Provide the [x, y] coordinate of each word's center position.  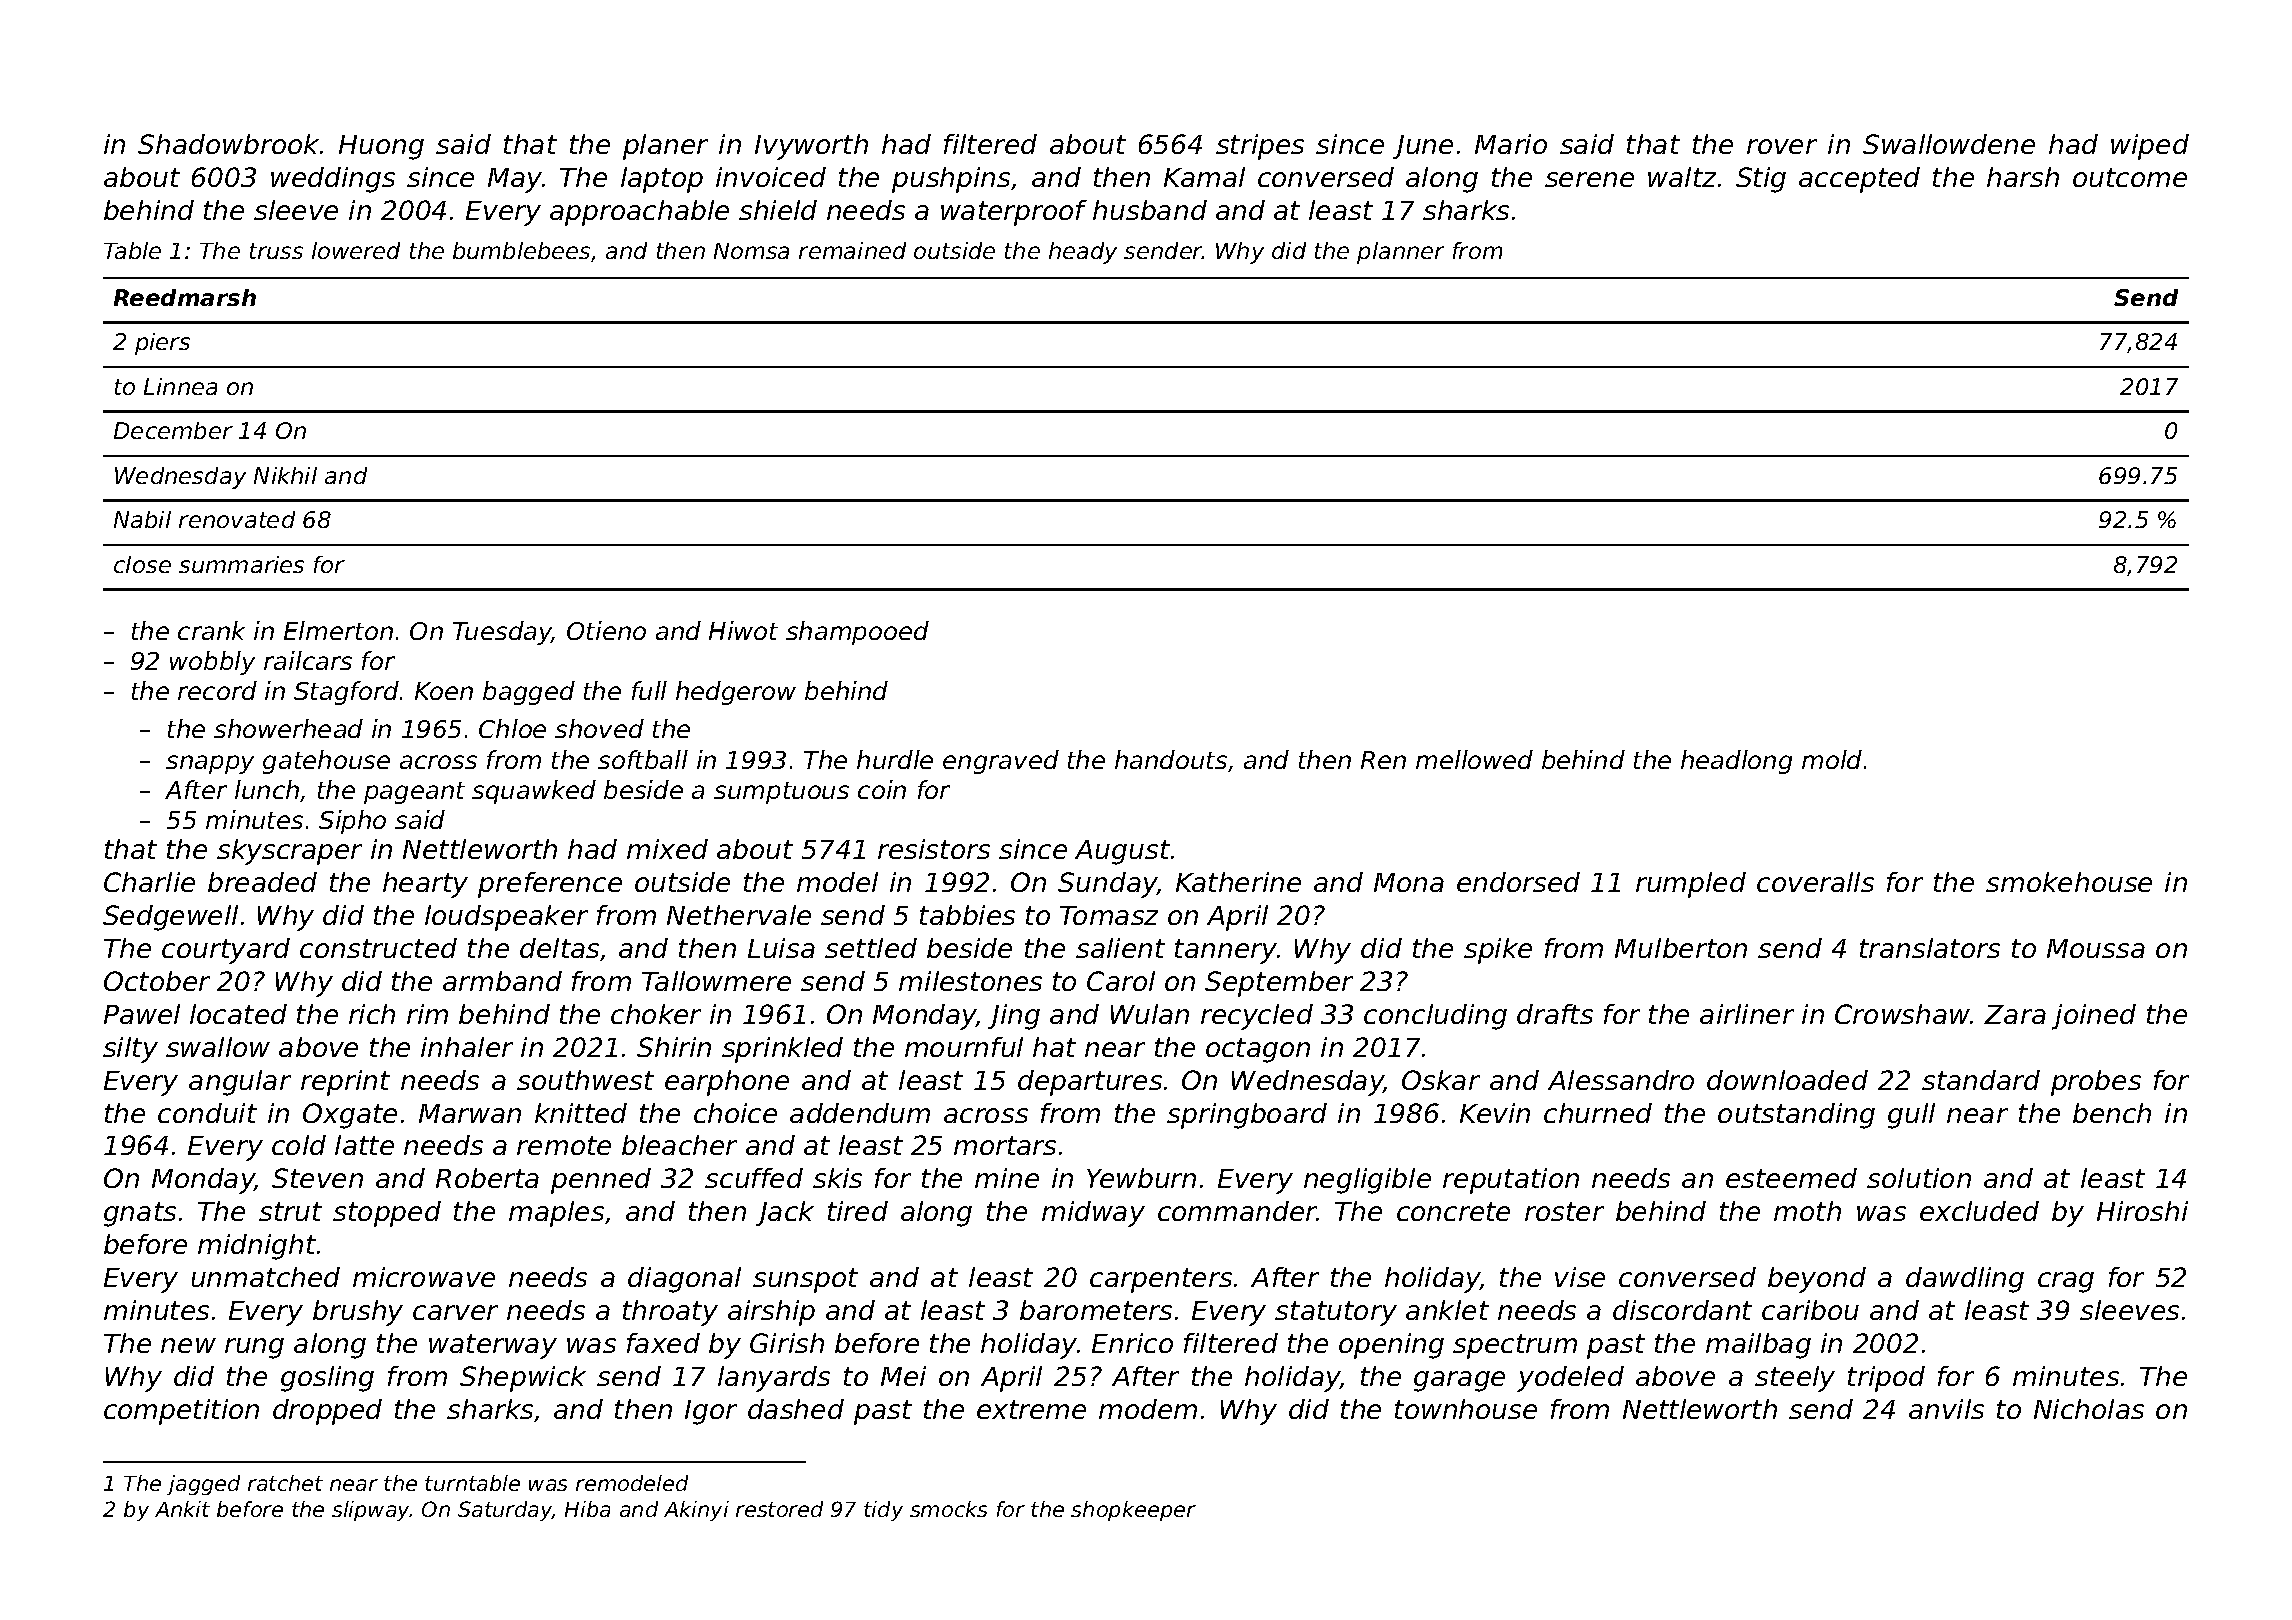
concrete [1453, 1211]
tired [858, 1211]
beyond [1817, 1280]
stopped [387, 1214]
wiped [2150, 147]
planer [665, 147]
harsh [2023, 177]
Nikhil [285, 475]
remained [852, 250]
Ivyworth [811, 147]
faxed [663, 1343]
